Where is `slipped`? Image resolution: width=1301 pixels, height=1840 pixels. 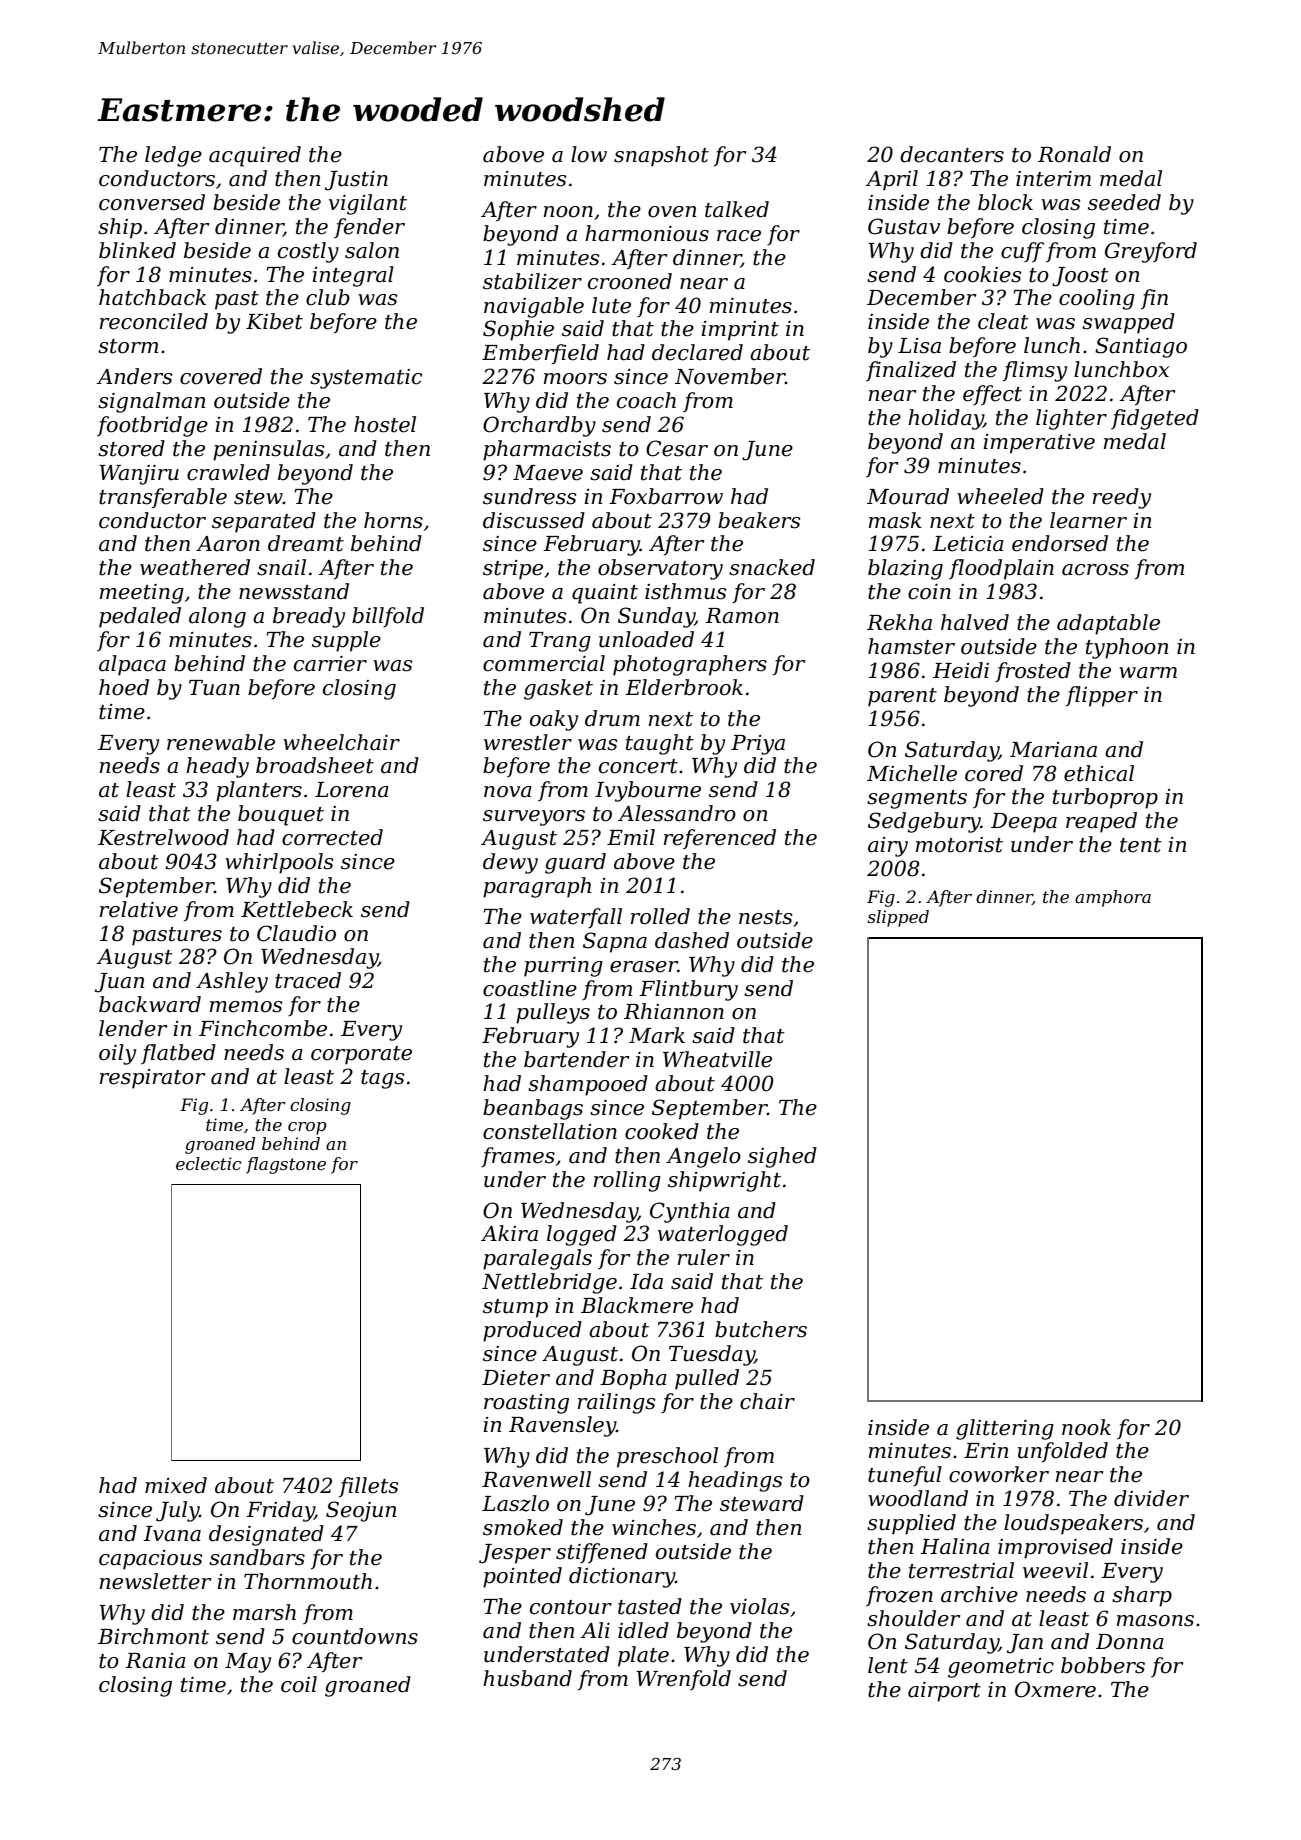 slipped is located at coordinates (898, 918).
